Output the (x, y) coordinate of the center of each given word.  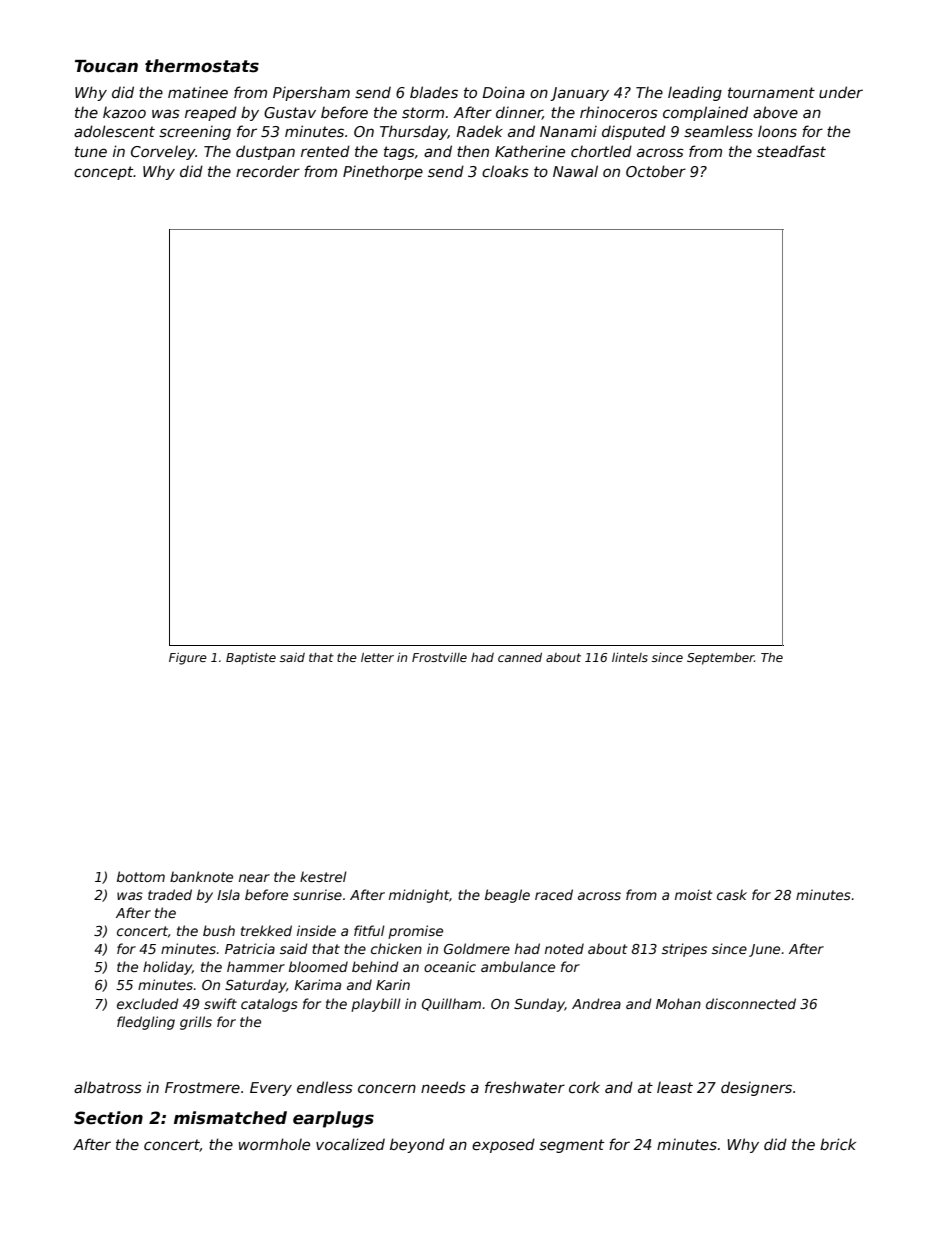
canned (520, 657)
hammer (256, 966)
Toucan (106, 66)
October (656, 171)
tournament (771, 92)
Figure (188, 659)
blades (434, 92)
